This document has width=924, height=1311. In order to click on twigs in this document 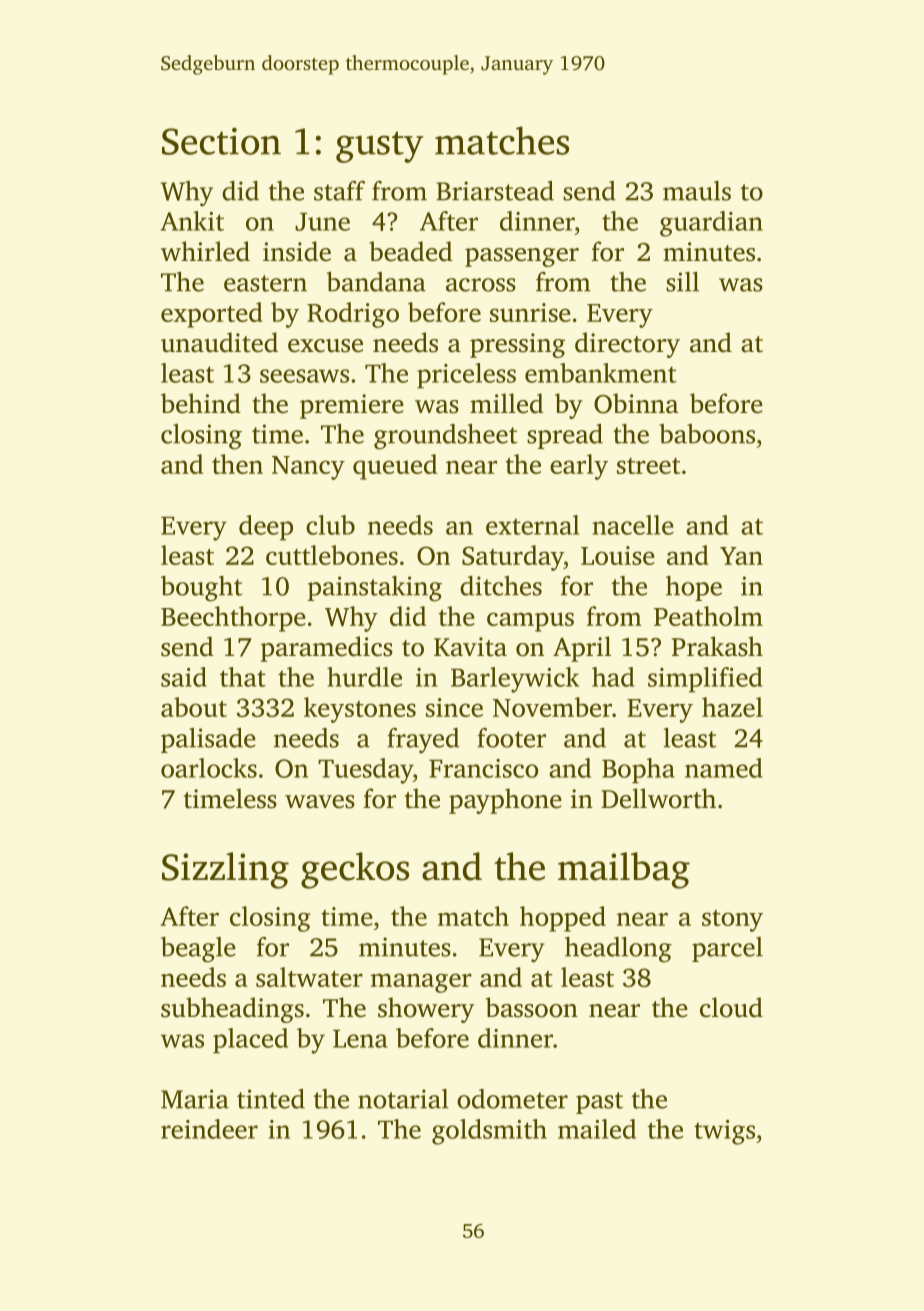, I will do `click(724, 1132)`.
